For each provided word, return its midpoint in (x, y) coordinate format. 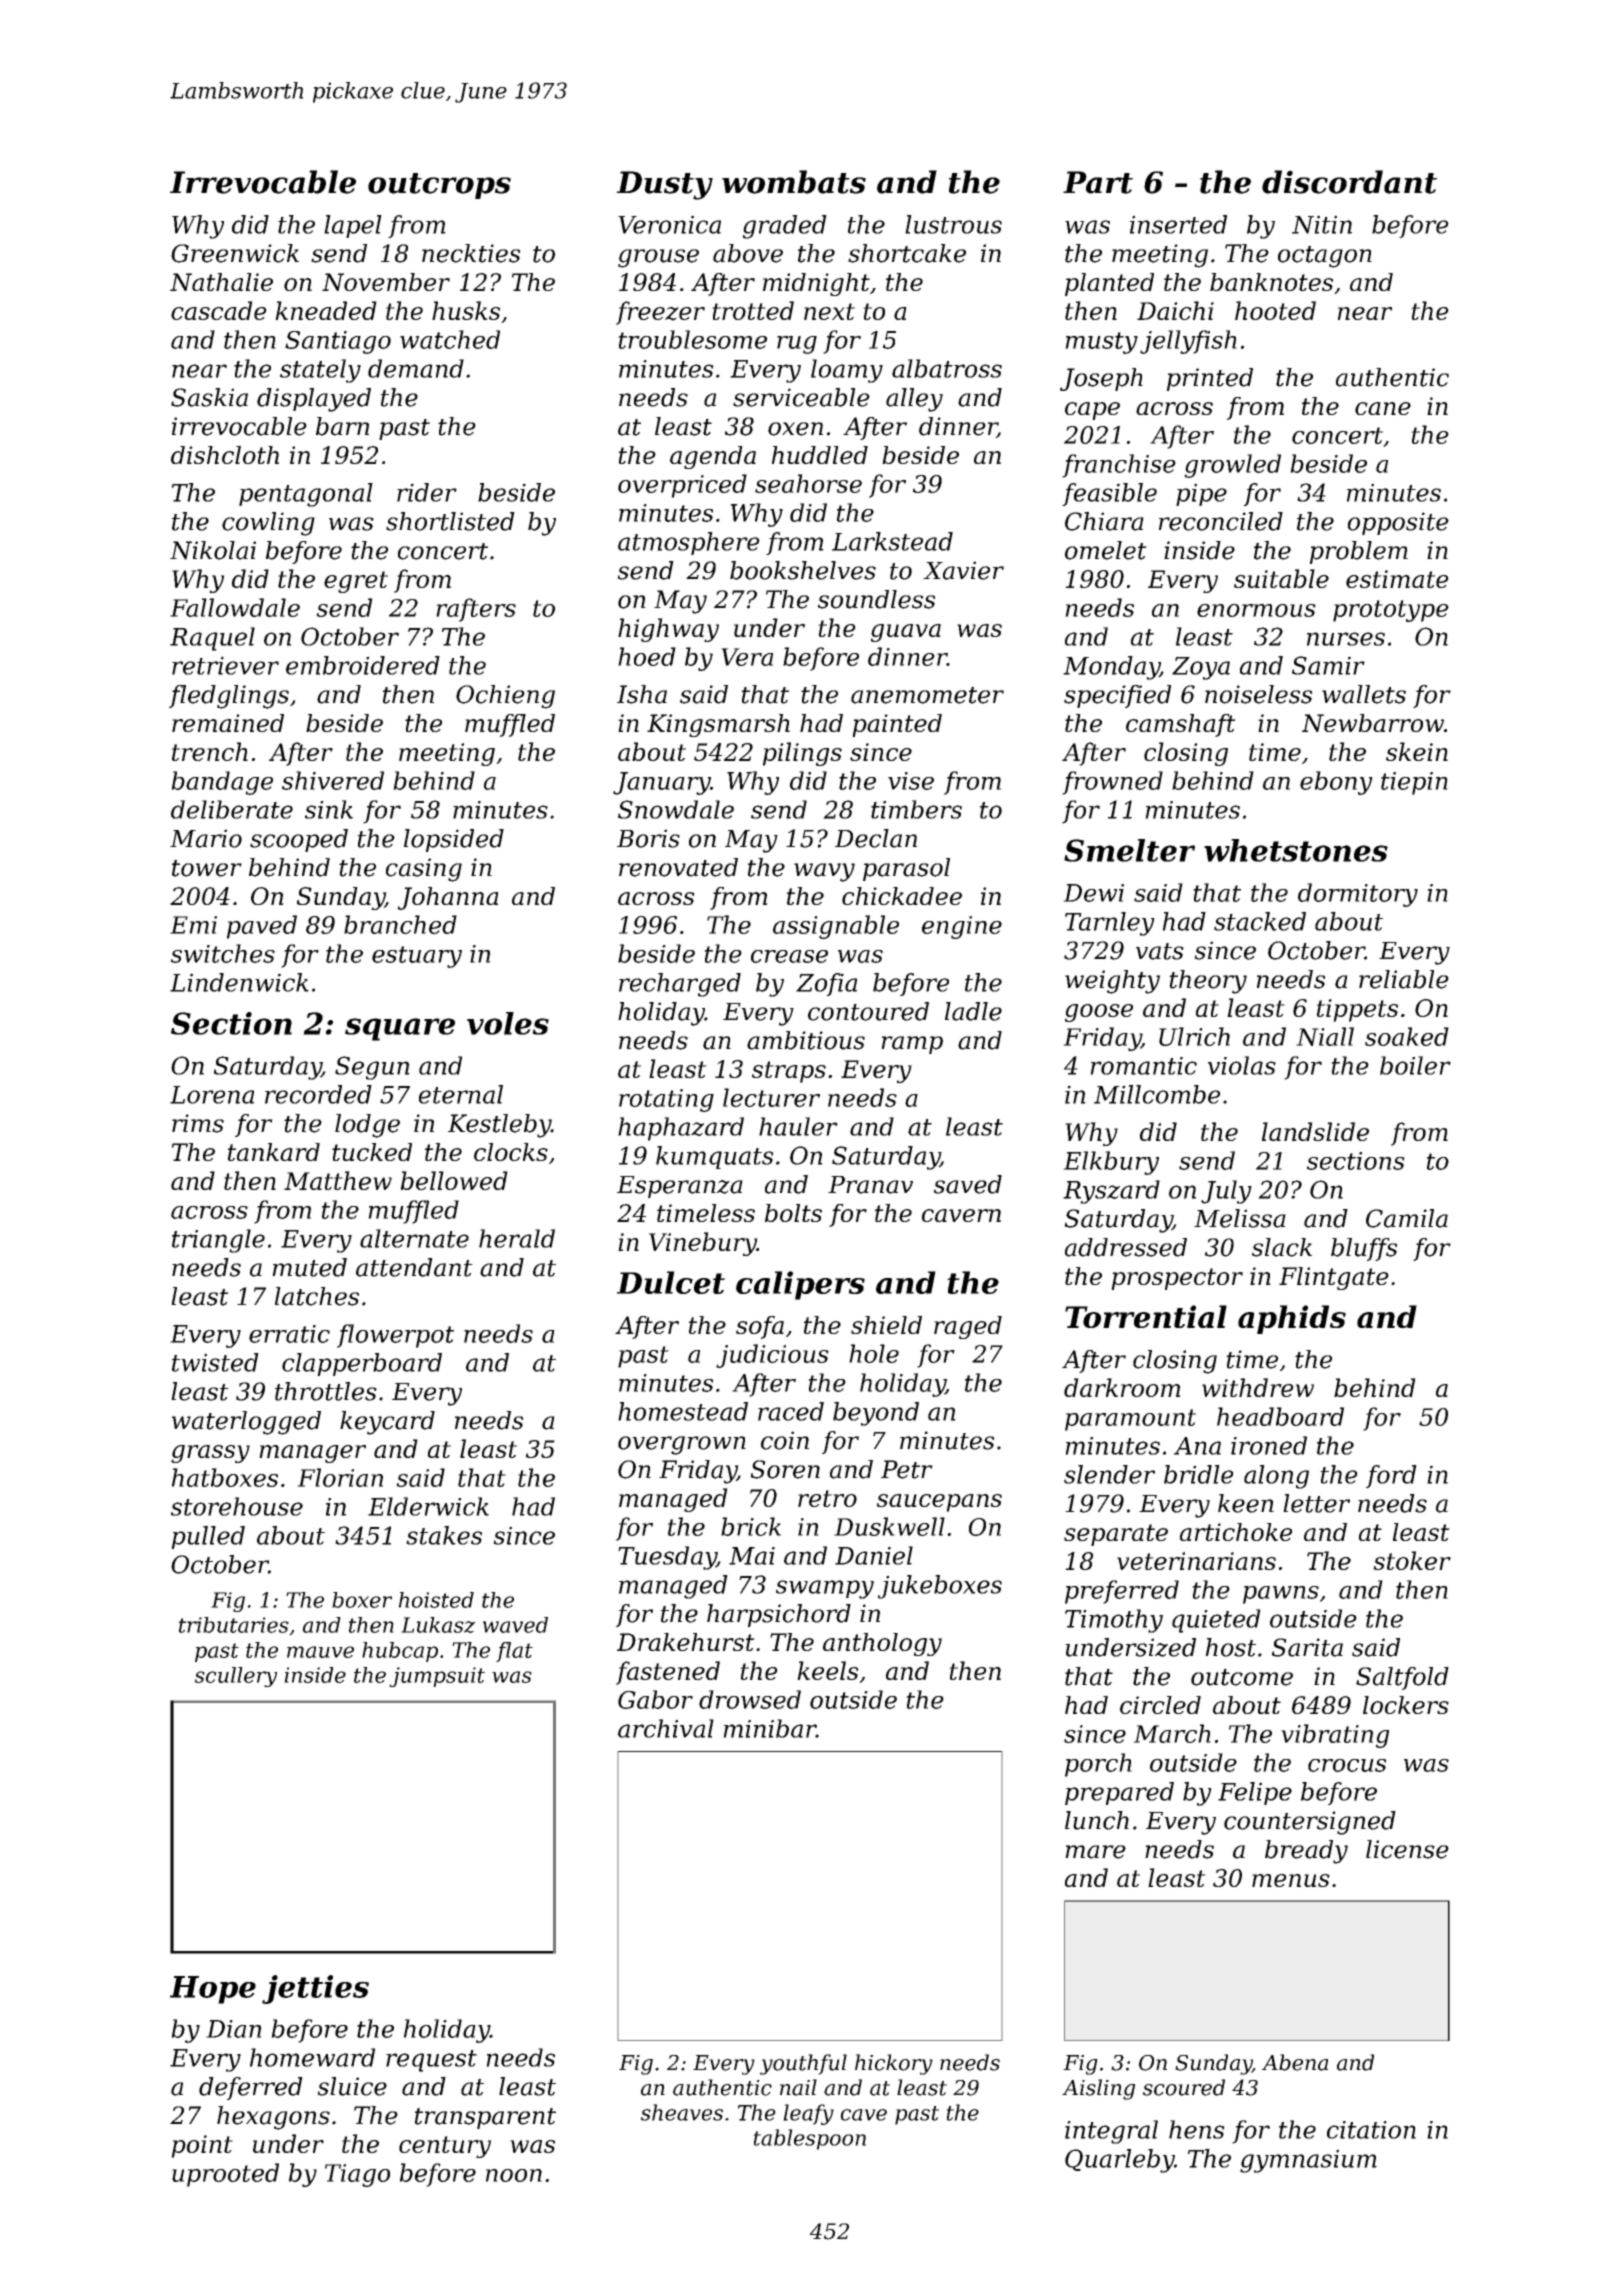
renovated (678, 867)
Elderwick (428, 1506)
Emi (193, 925)
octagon (1325, 257)
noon (514, 2175)
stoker (1412, 1560)
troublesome (692, 339)
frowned (1112, 783)
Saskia (209, 397)
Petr (907, 1469)
